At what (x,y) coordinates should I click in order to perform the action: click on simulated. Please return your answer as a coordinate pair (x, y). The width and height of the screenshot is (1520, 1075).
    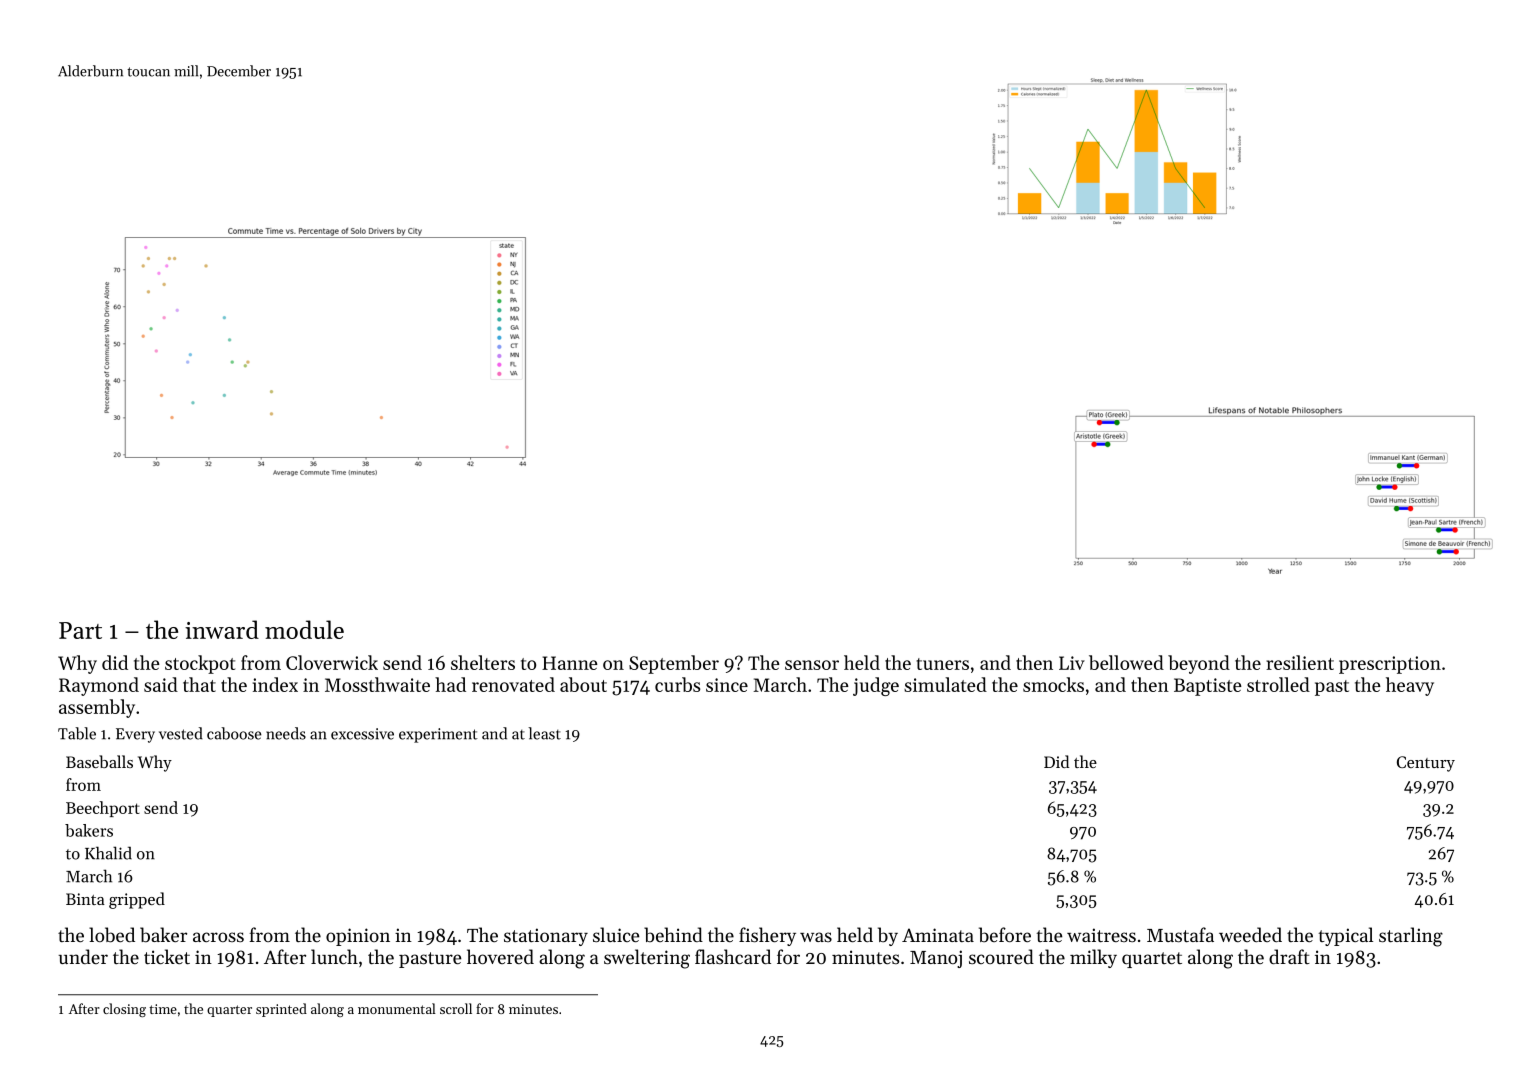
    Looking at the image, I should click on (945, 684).
